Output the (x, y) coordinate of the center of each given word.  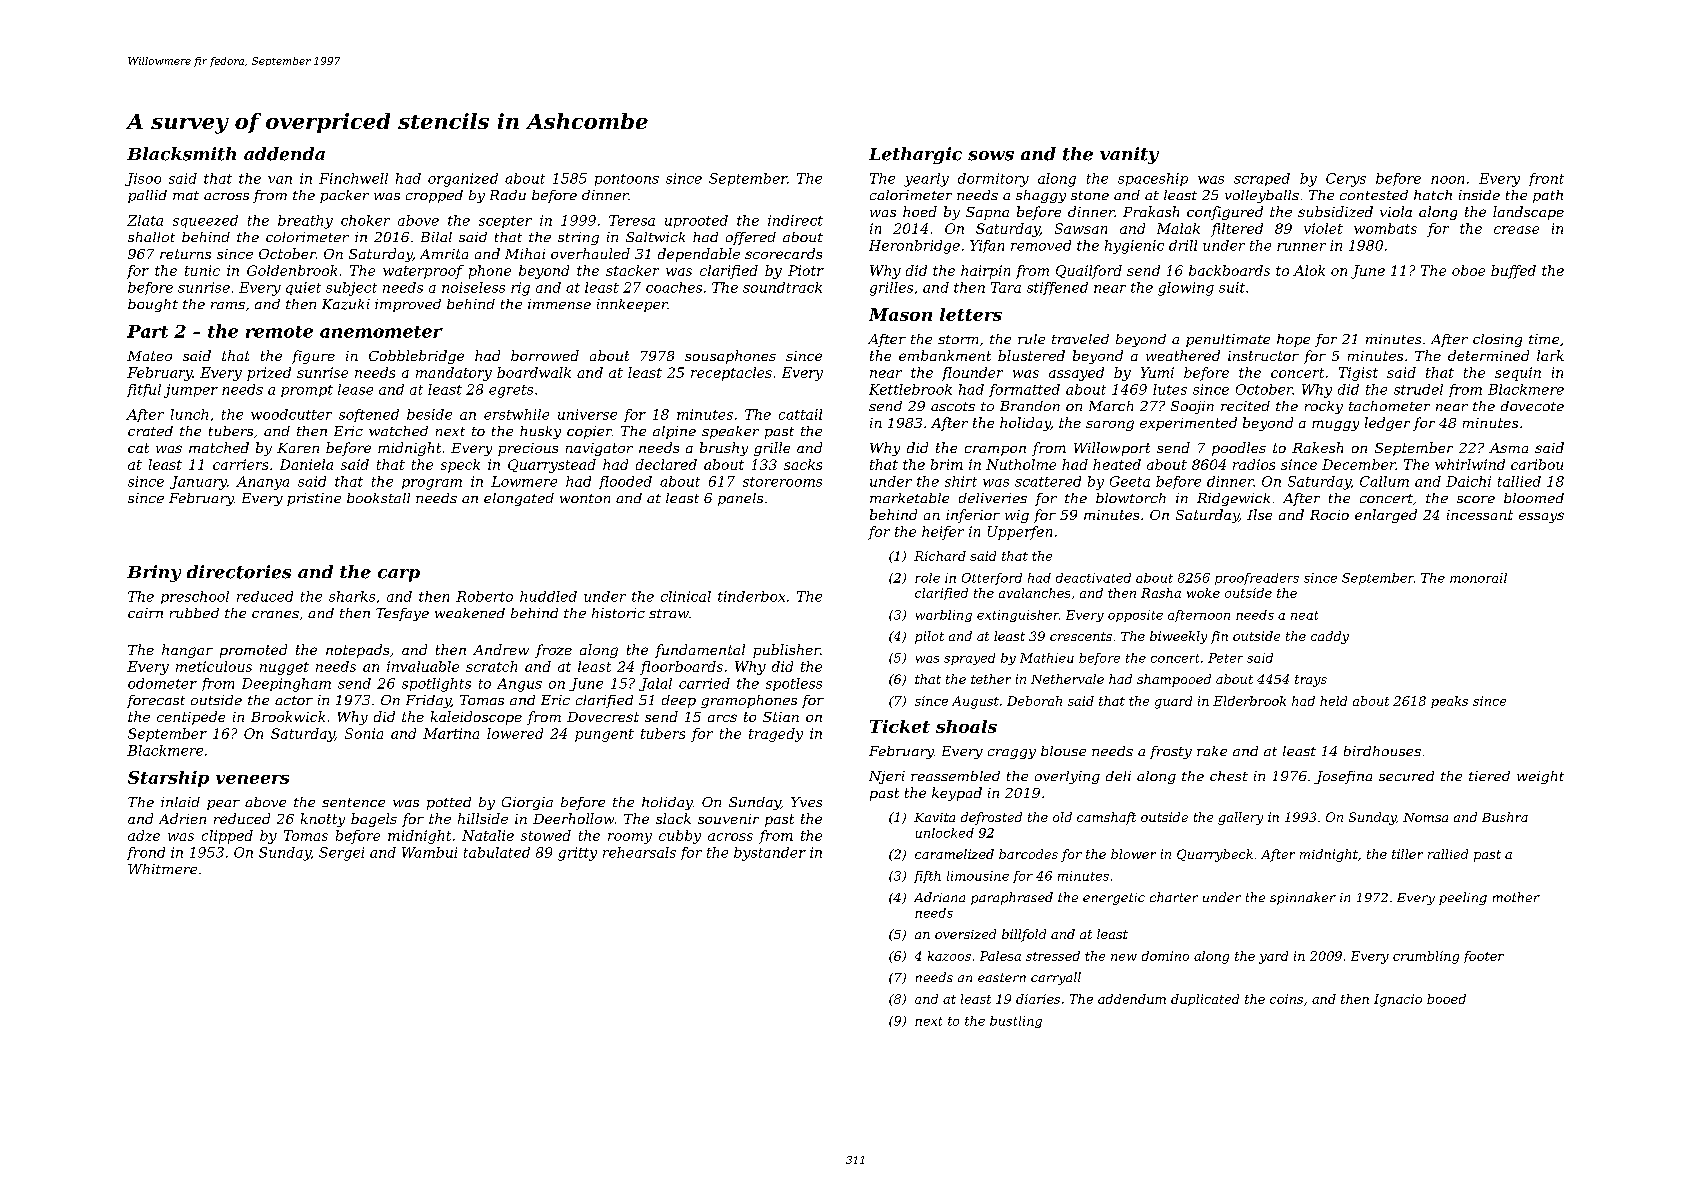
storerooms (782, 482)
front (1546, 179)
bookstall (378, 498)
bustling (1016, 1022)
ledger (1387, 424)
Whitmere (162, 869)
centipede (191, 718)
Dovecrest (603, 717)
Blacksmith (181, 154)
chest (1229, 776)
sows (991, 156)
